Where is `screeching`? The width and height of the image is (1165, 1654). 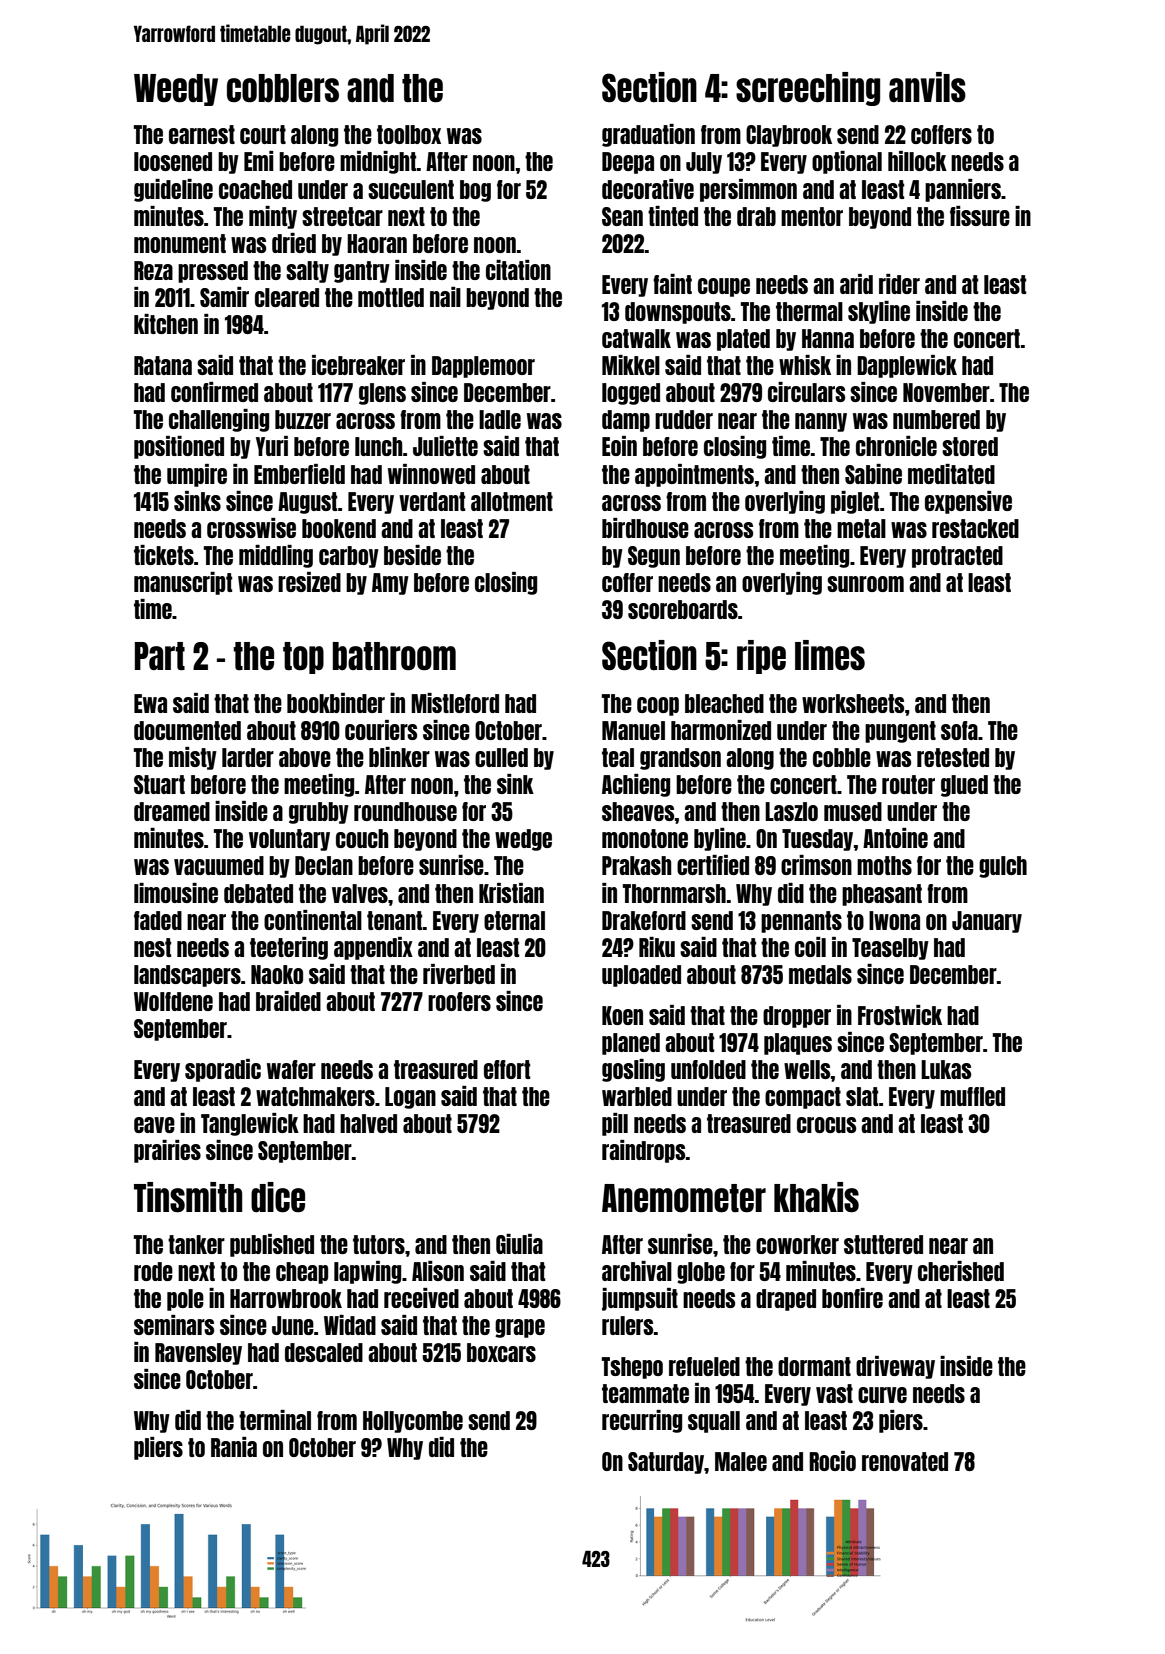 screeching is located at coordinates (808, 89).
